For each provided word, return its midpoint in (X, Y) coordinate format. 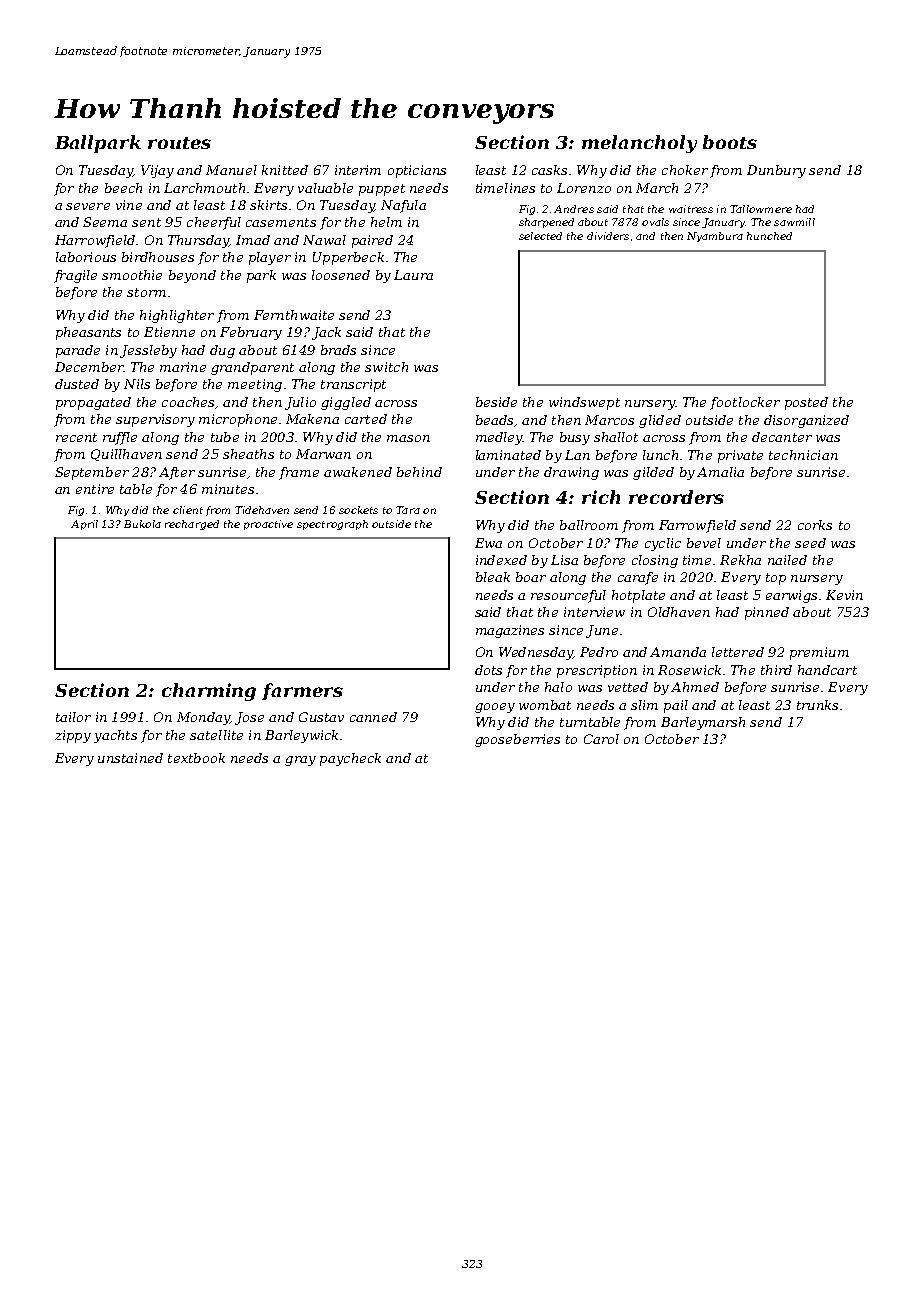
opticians (417, 171)
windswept (584, 403)
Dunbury (776, 171)
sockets (358, 510)
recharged (192, 525)
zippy (73, 736)
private (740, 456)
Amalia (720, 472)
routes (179, 143)
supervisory (155, 420)
